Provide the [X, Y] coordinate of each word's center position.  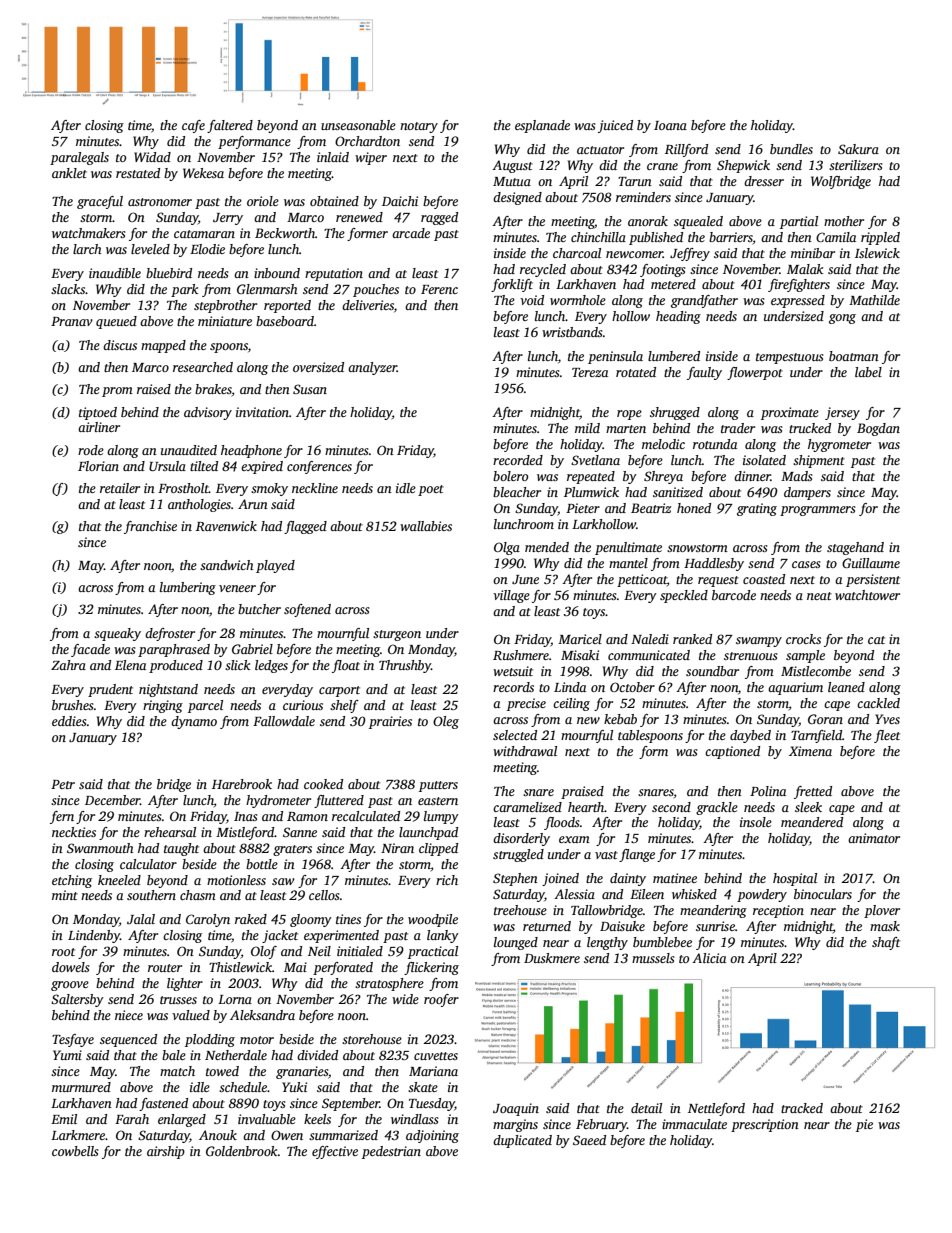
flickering [431, 968]
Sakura [858, 149]
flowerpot [755, 373]
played [275, 566]
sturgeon [397, 635]
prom [117, 392]
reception [778, 911]
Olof [264, 952]
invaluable [267, 1119]
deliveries [368, 305]
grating [757, 509]
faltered [230, 126]
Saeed [589, 1140]
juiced [615, 126]
